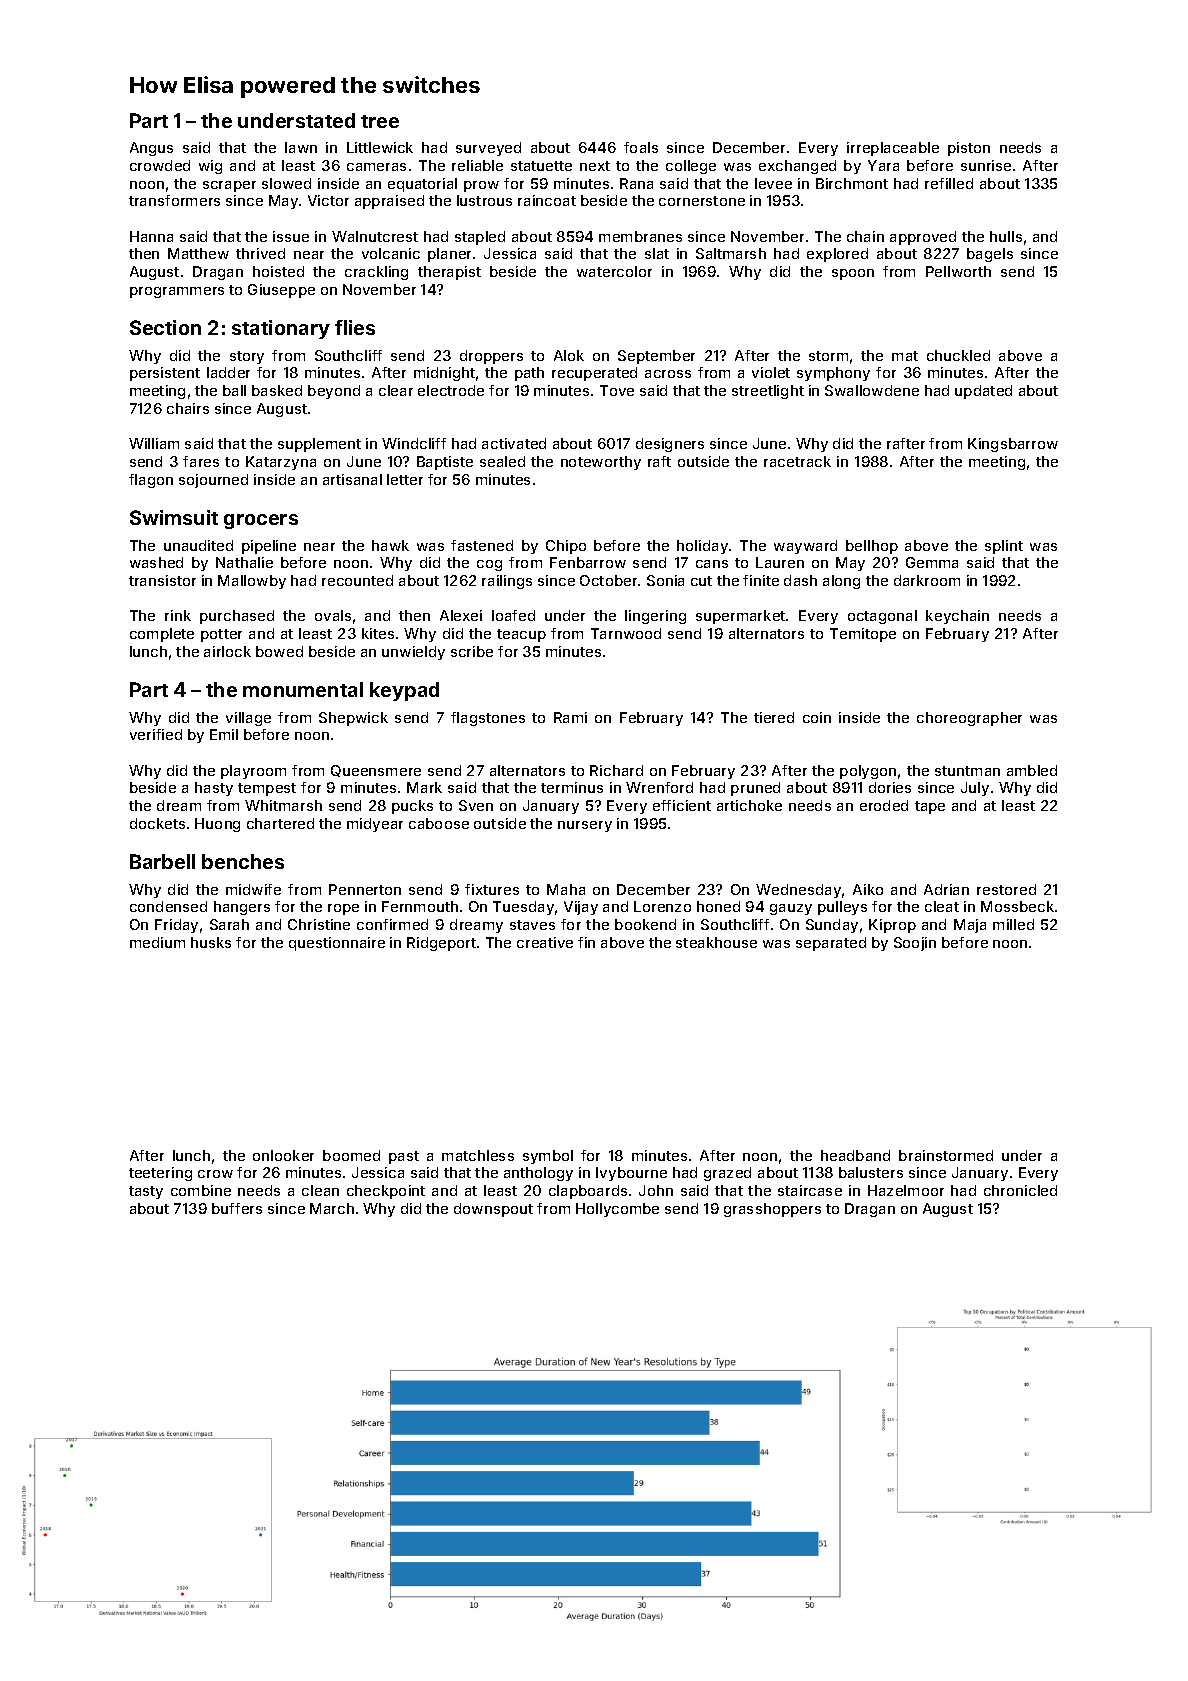 This document has width=1188, height=1681. I want to click on buffers, so click(237, 1208).
